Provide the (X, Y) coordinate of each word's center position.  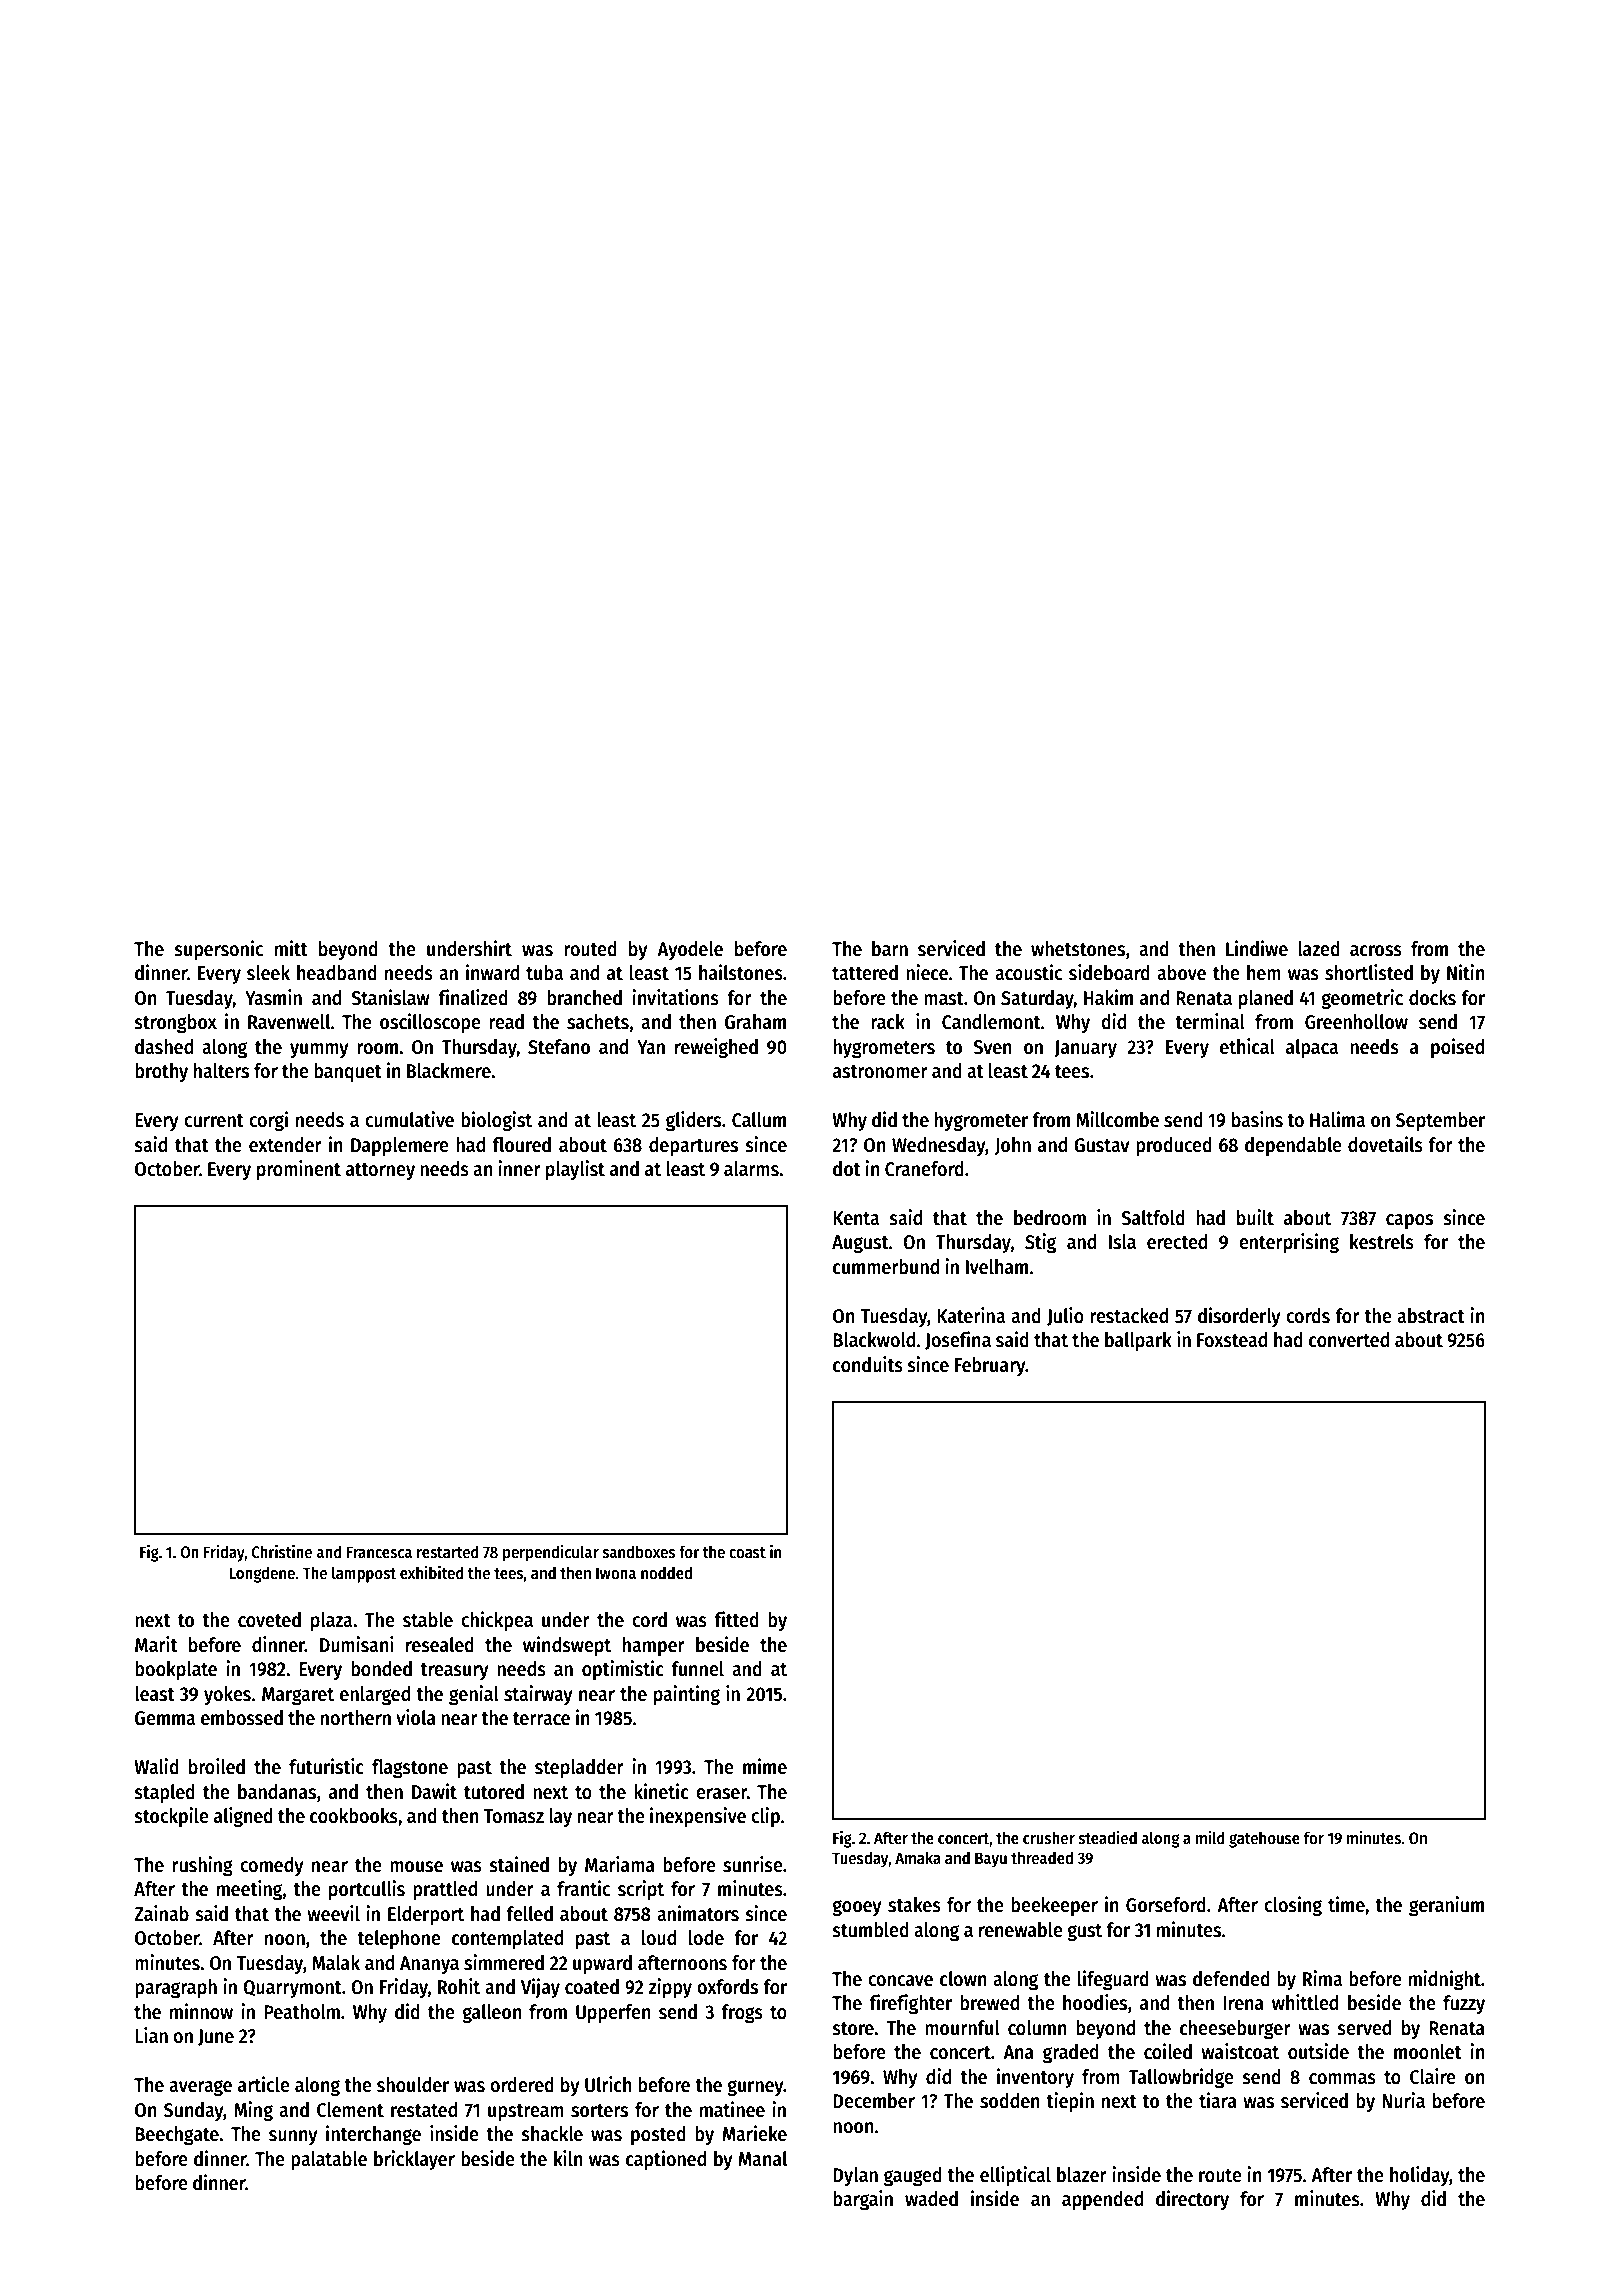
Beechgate (177, 2136)
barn (890, 949)
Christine (282, 1552)
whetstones (1078, 949)
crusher (1049, 1838)
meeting (249, 1890)
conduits (868, 1364)
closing (1293, 1906)
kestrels (1382, 1242)
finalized (473, 997)
